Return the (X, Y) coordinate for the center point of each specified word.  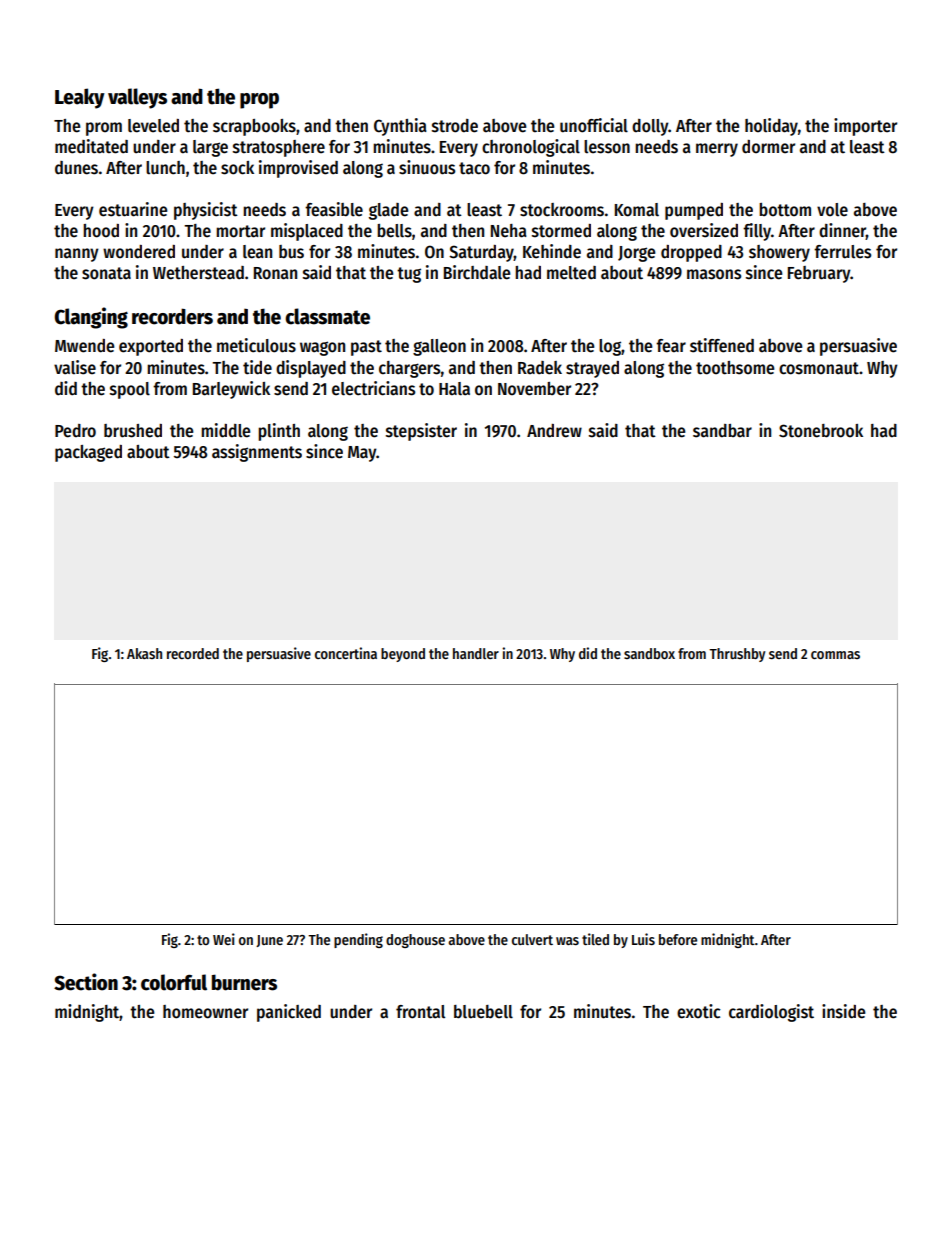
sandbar (722, 431)
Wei (224, 939)
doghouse (415, 941)
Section (86, 982)
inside (843, 1011)
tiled (595, 939)
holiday (771, 127)
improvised (298, 169)
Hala (454, 389)
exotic (699, 1011)
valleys (137, 98)
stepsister (421, 432)
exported (151, 347)
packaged (88, 453)
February (819, 274)
